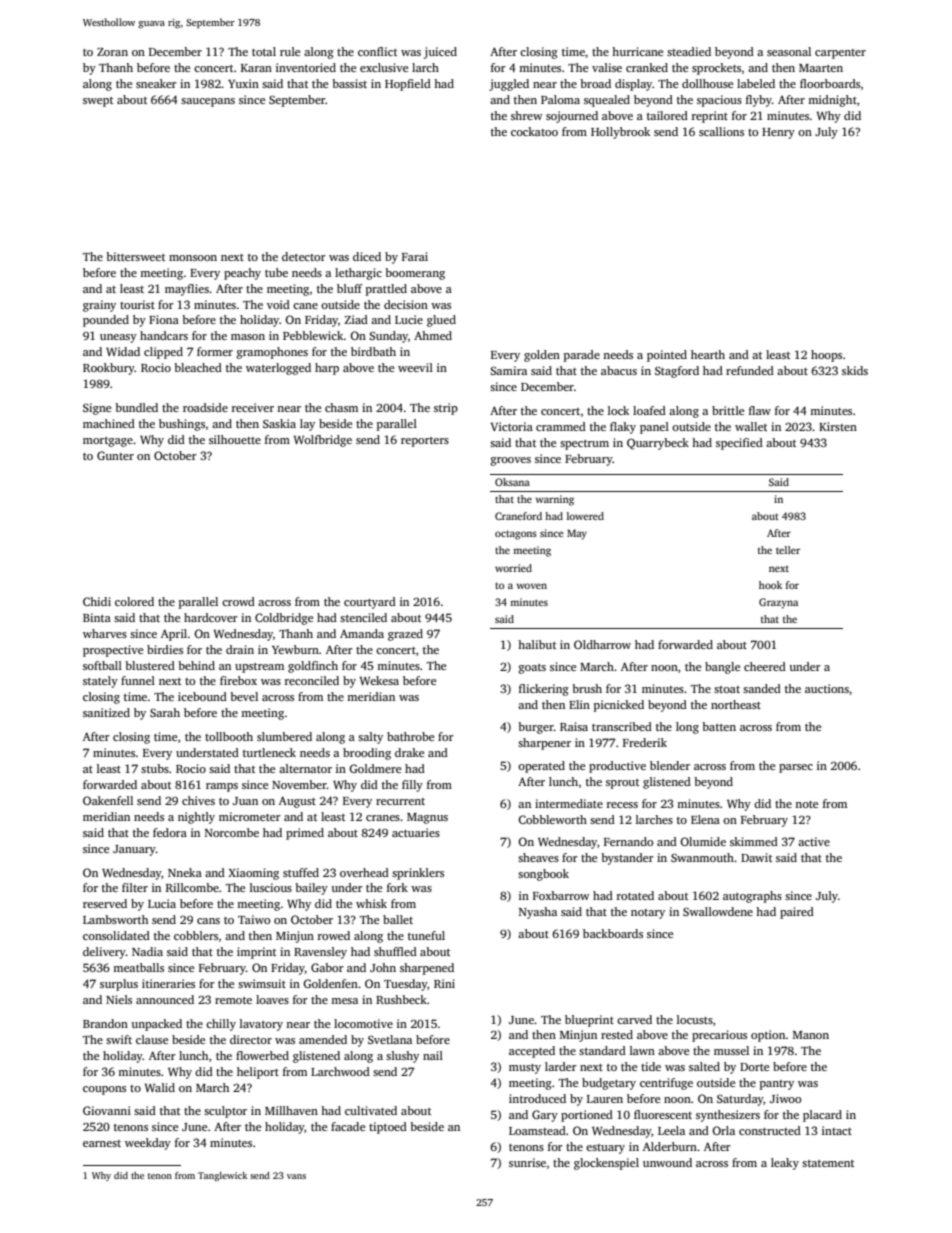  What do you see at coordinates (223, 1176) in the screenshot?
I see `Tanglewick` at bounding box center [223, 1176].
